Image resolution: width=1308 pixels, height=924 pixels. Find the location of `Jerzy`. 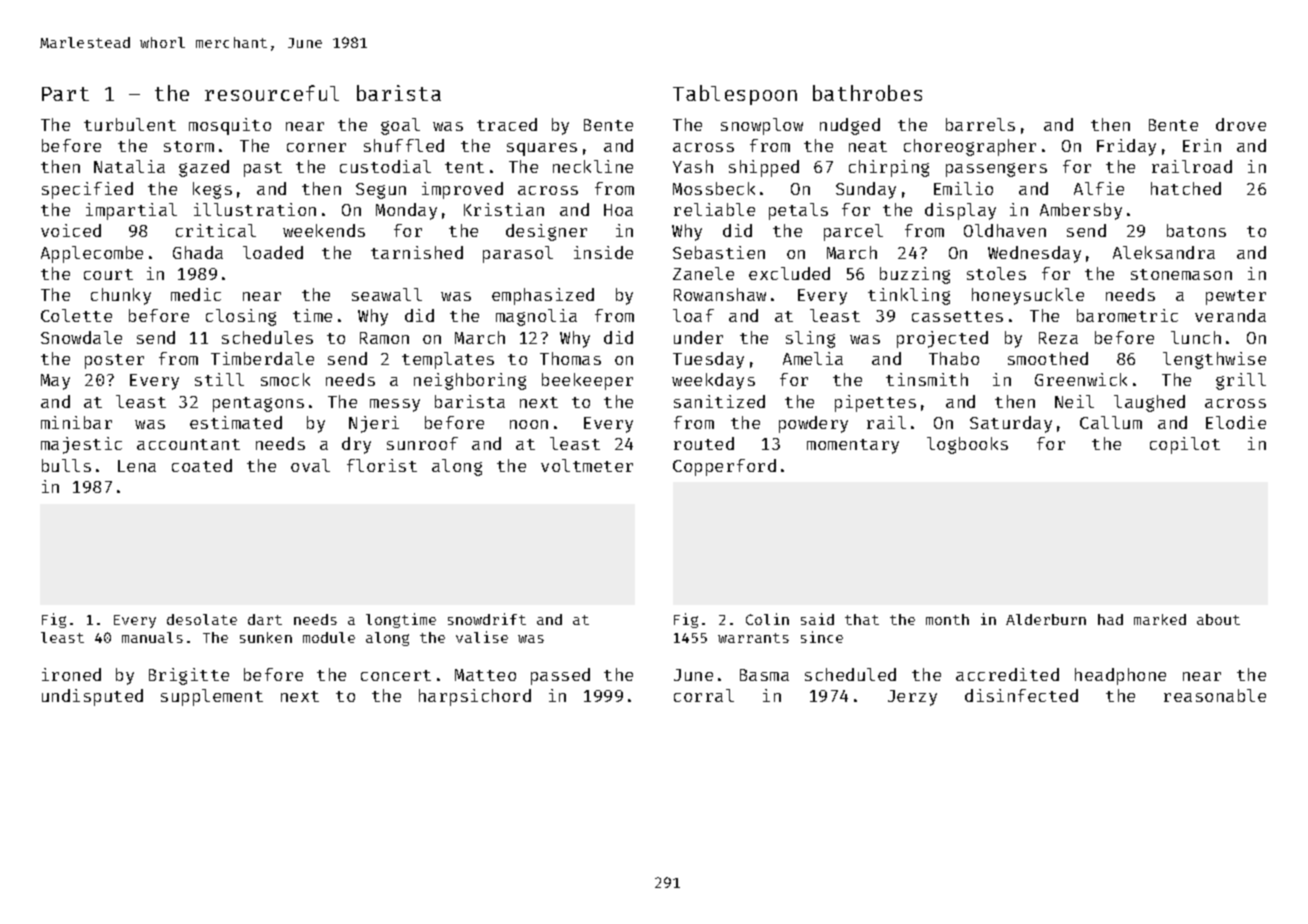

Jerzy is located at coordinates (912, 698).
